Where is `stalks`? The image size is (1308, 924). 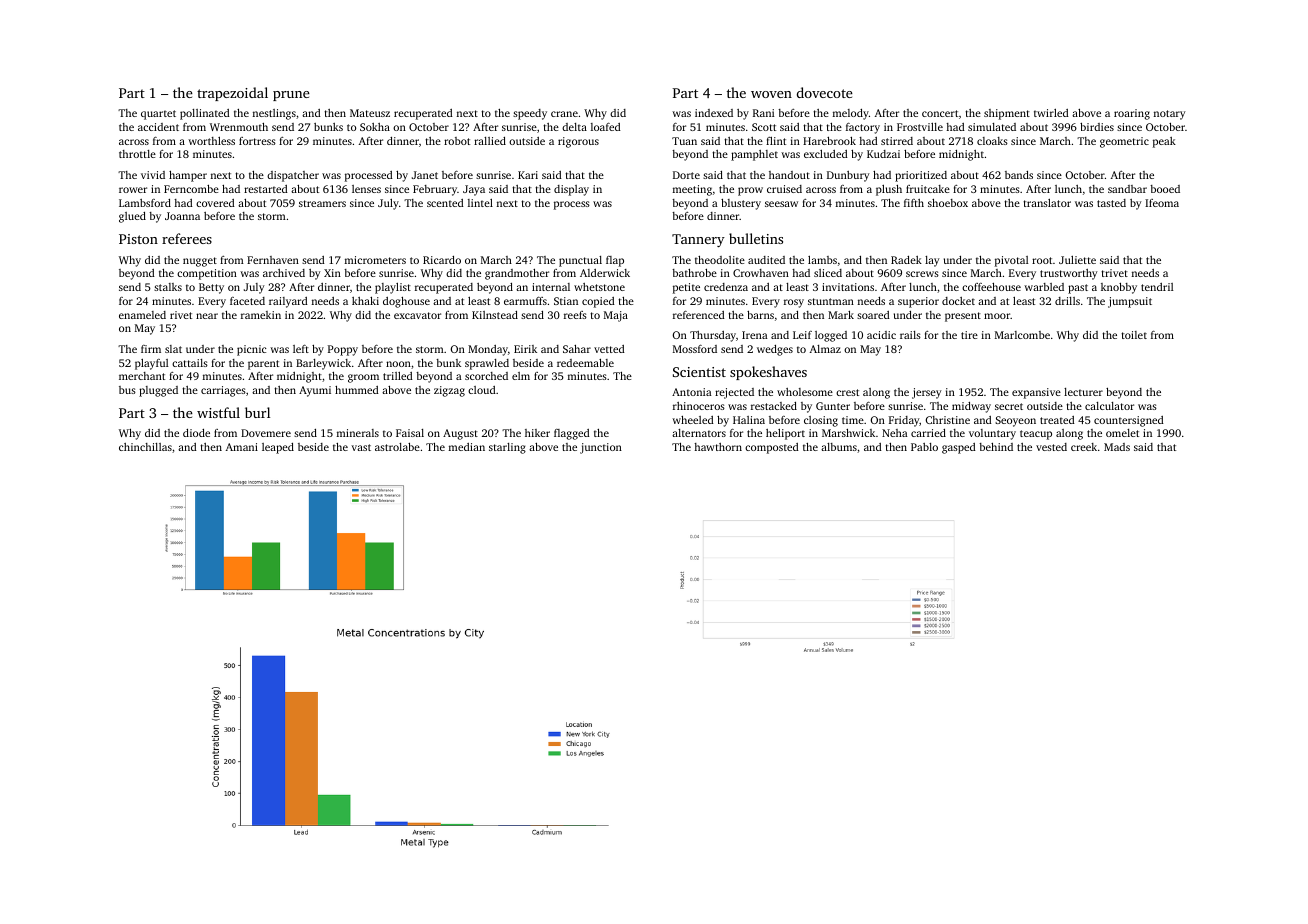 stalks is located at coordinates (168, 287).
